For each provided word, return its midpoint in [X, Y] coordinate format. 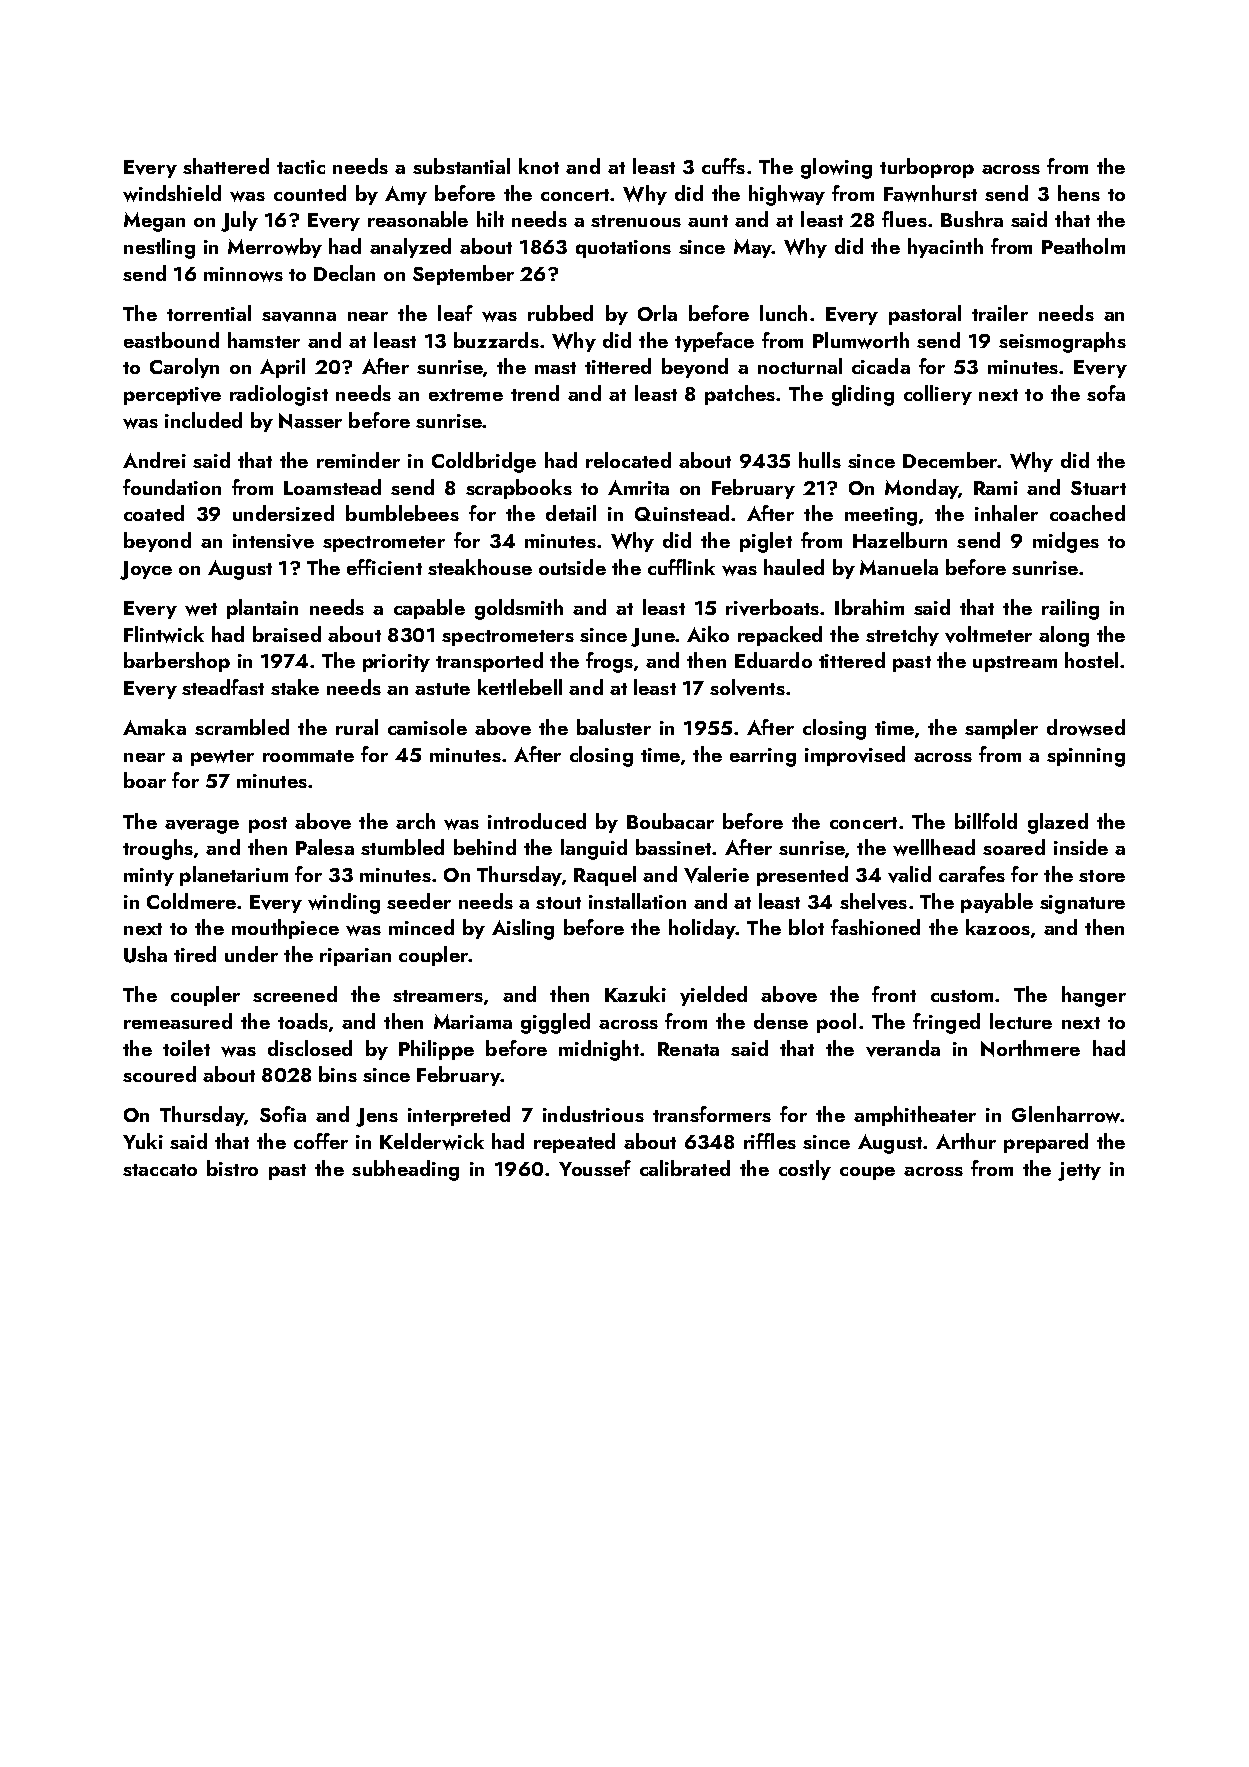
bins [338, 1074]
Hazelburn [900, 540]
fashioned [875, 927]
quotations [623, 249]
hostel [1091, 660]
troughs [158, 849]
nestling [159, 248]
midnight [599, 1050]
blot [806, 927]
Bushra [972, 219]
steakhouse [480, 567]
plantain [262, 609]
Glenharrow [1066, 1114]
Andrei [154, 460]
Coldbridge [484, 462]
